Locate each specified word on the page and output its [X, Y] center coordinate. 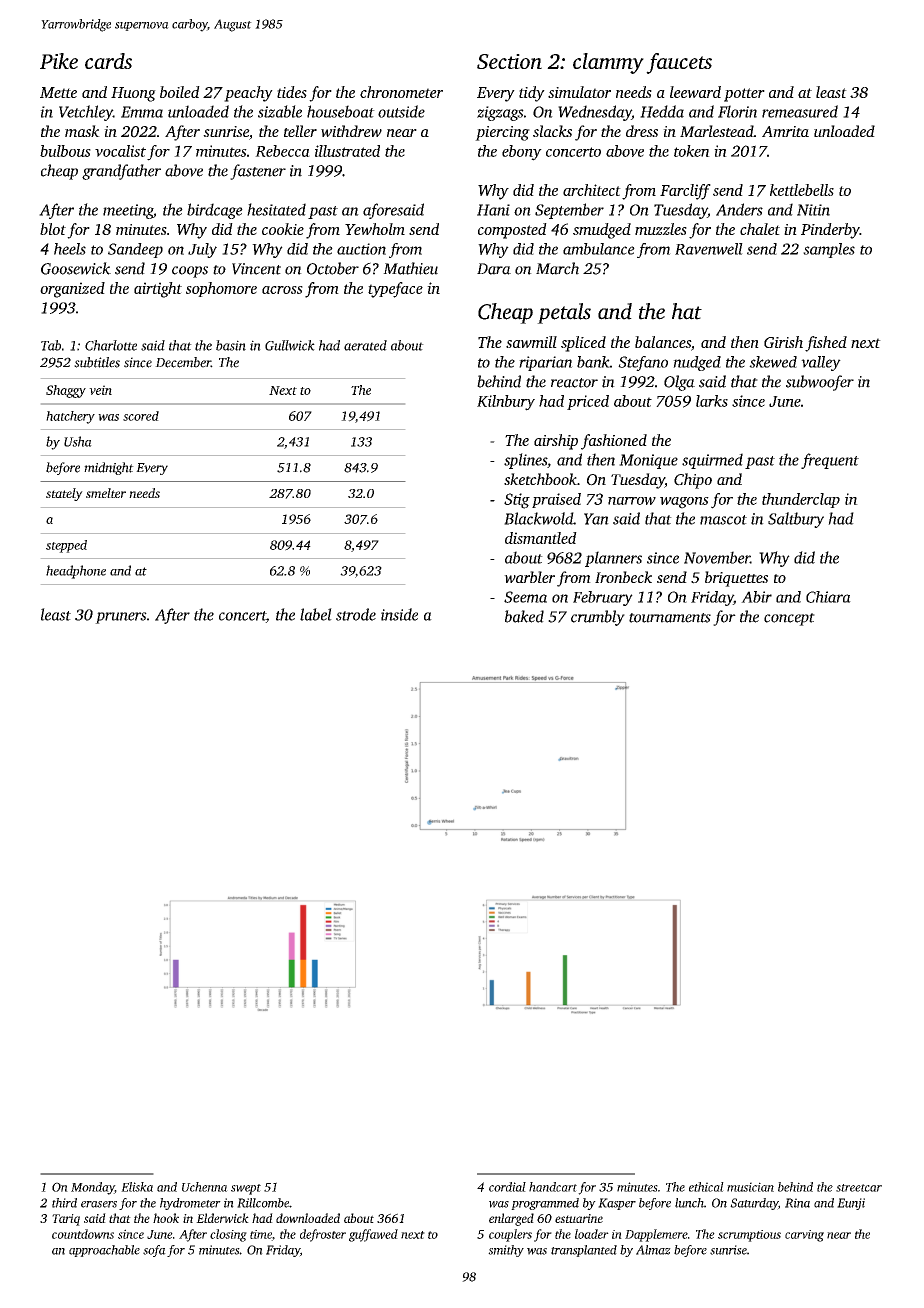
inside [399, 614]
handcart [553, 1187]
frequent [830, 461]
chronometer [401, 92]
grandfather [121, 172]
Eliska [137, 1187]
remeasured [800, 111]
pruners [121, 618]
